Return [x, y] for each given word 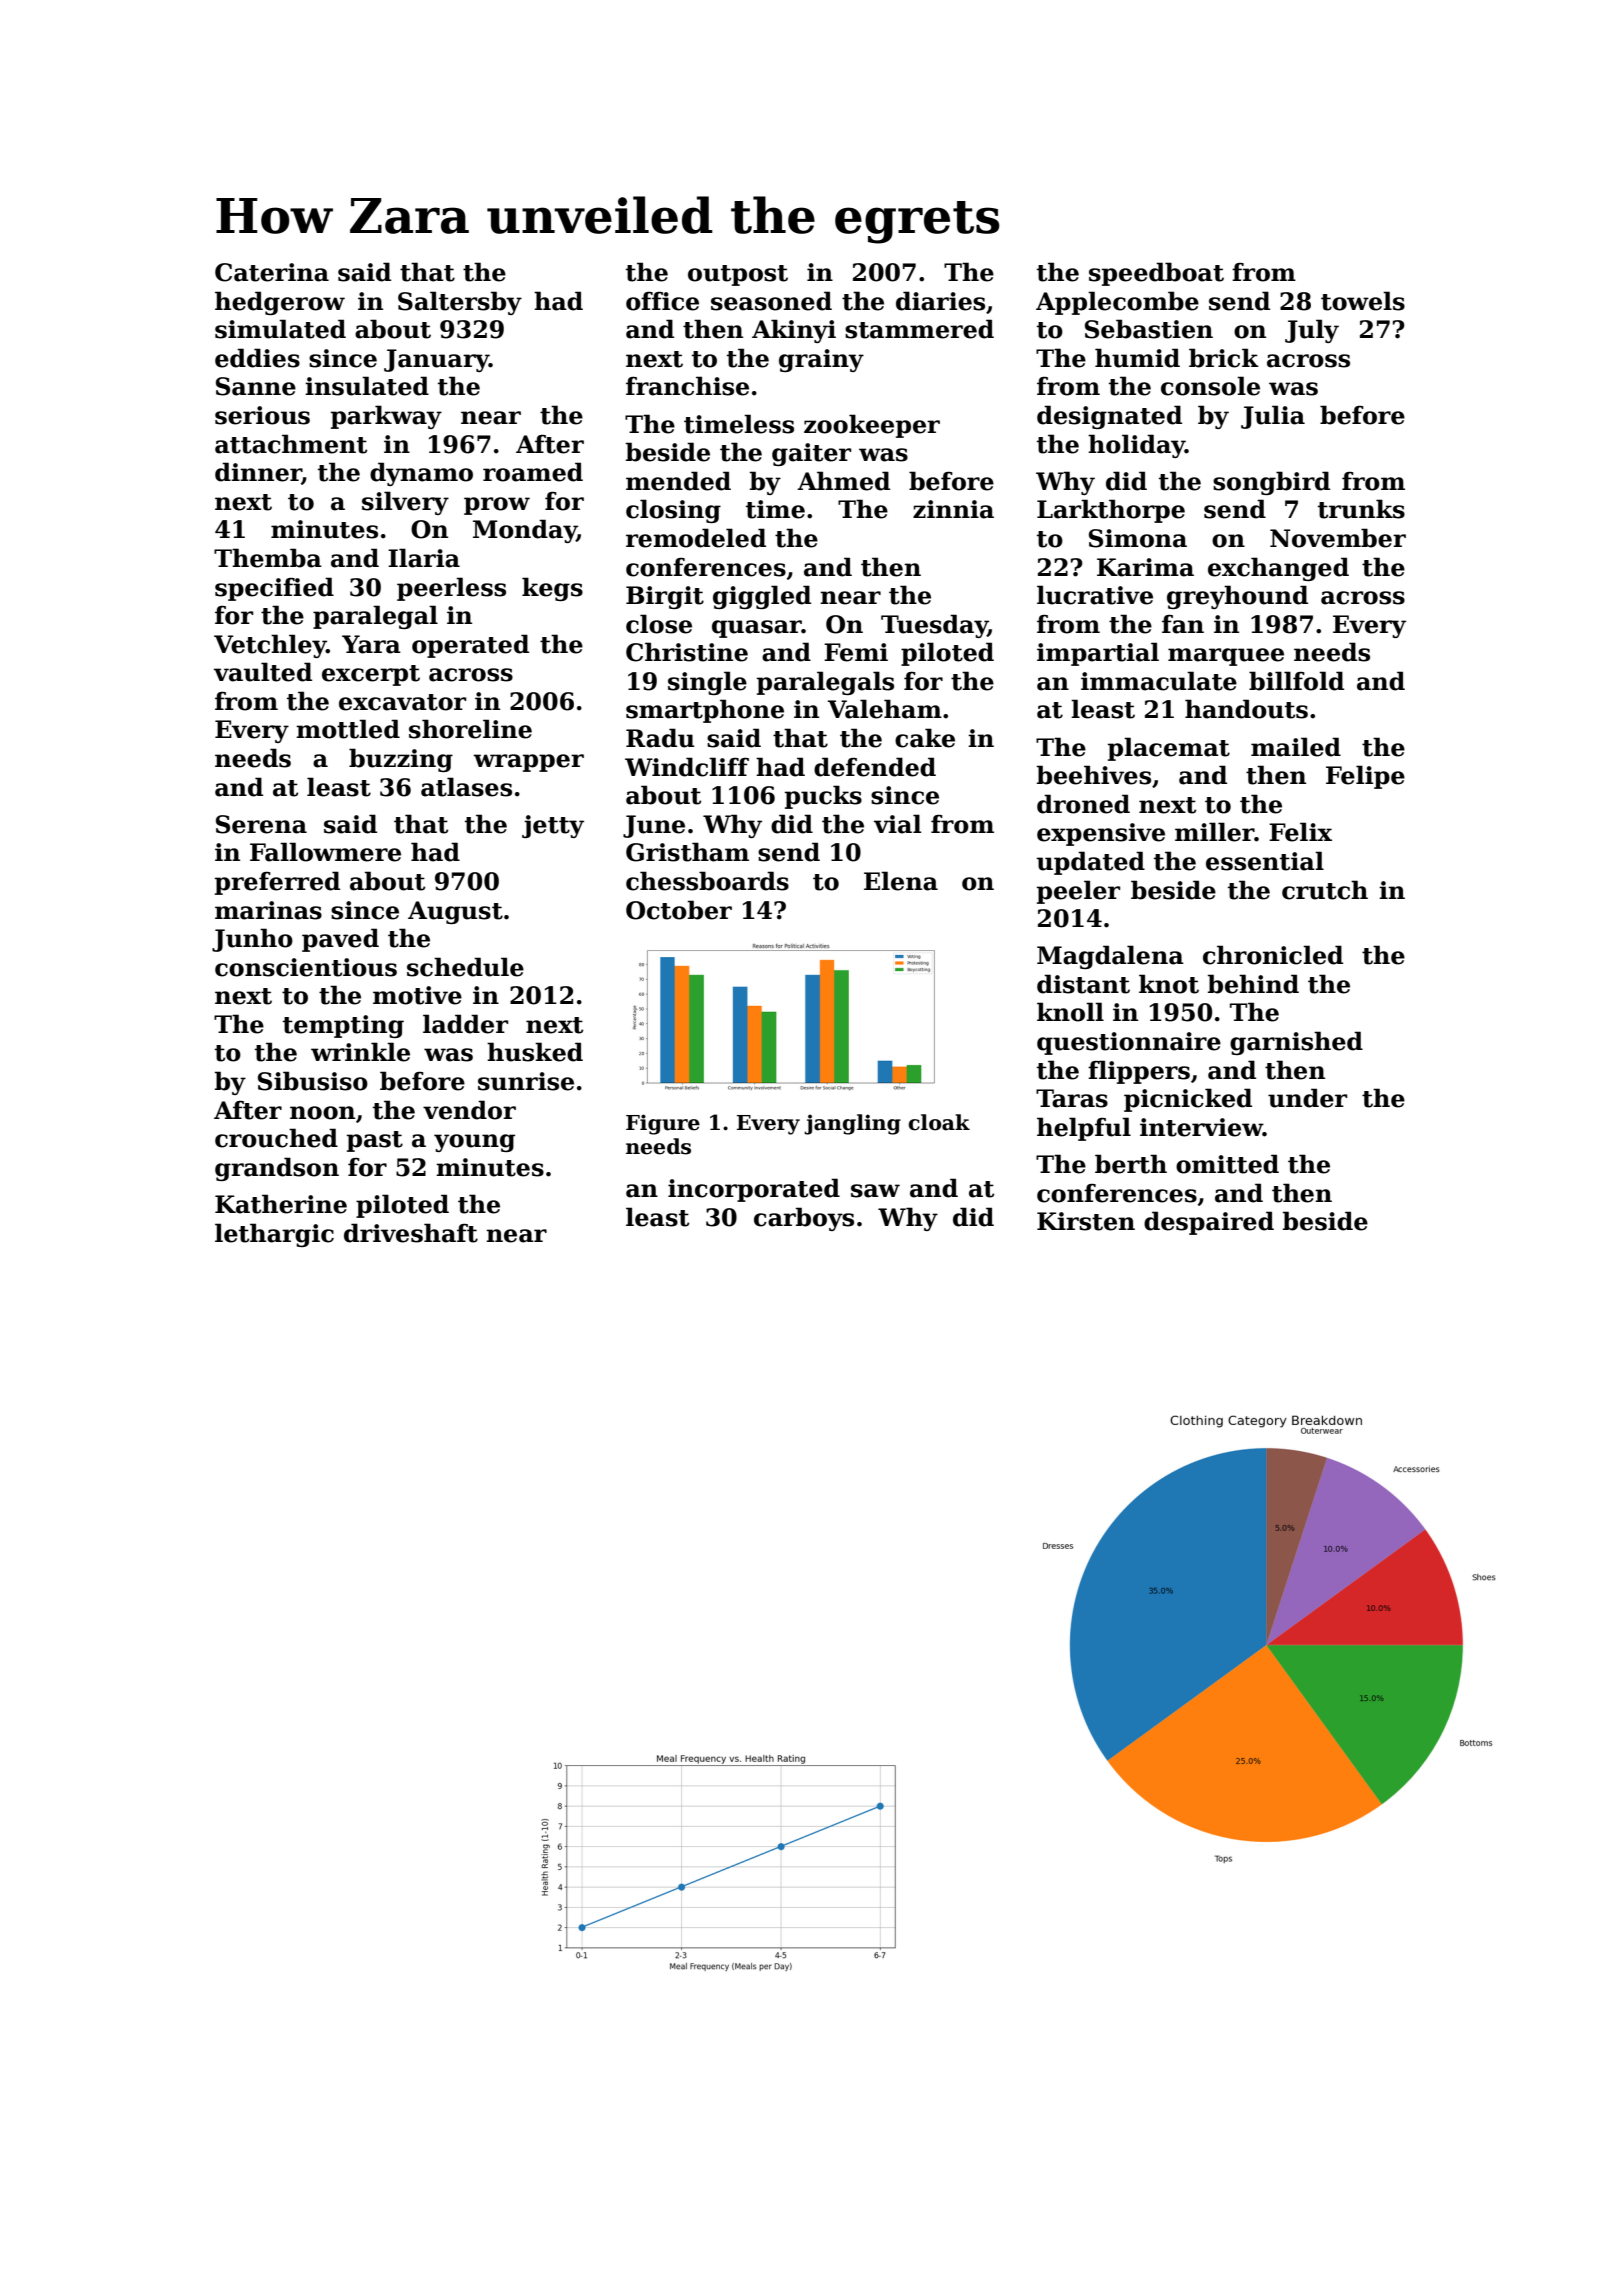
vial [897, 824]
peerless [451, 589]
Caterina [272, 272]
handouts [1246, 709]
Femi [856, 652]
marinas [268, 910]
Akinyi [794, 331]
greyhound [1237, 597]
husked [535, 1052]
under [1307, 1098]
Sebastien [1149, 329]
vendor [469, 1110]
